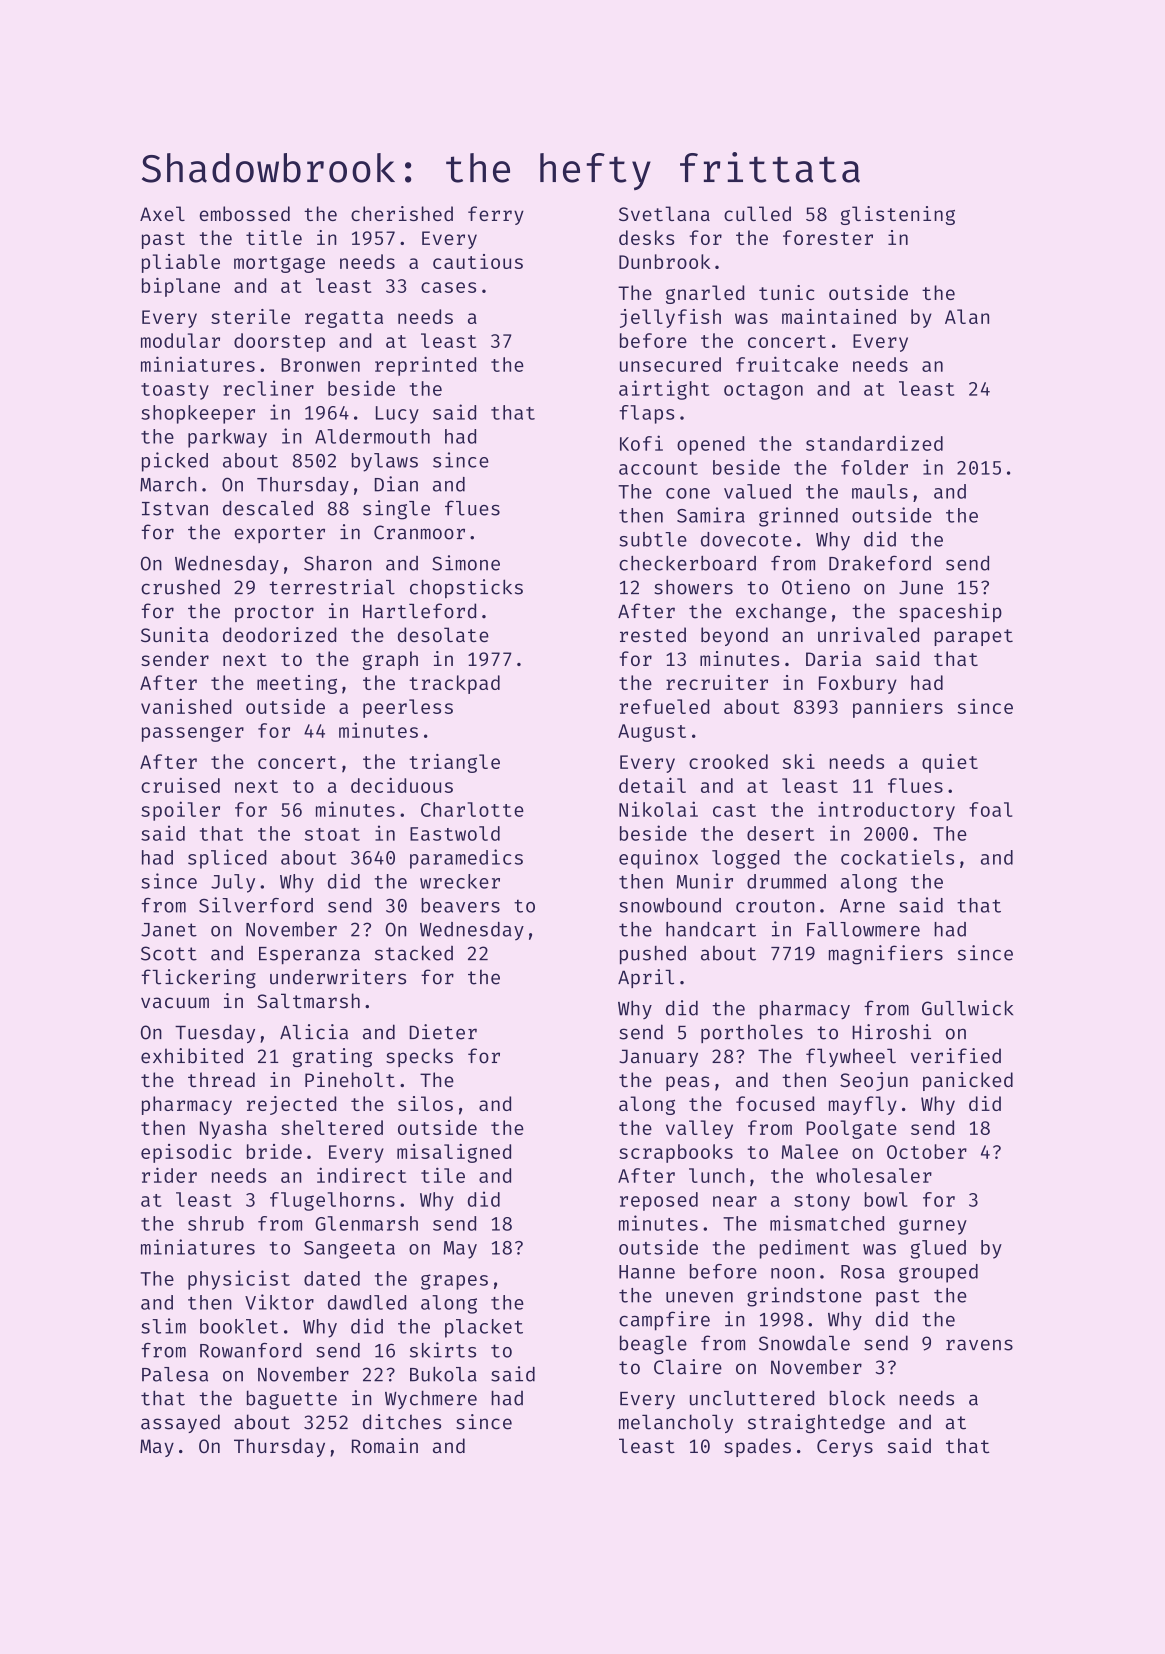 The image size is (1165, 1654). I want to click on ferry, so click(496, 215).
